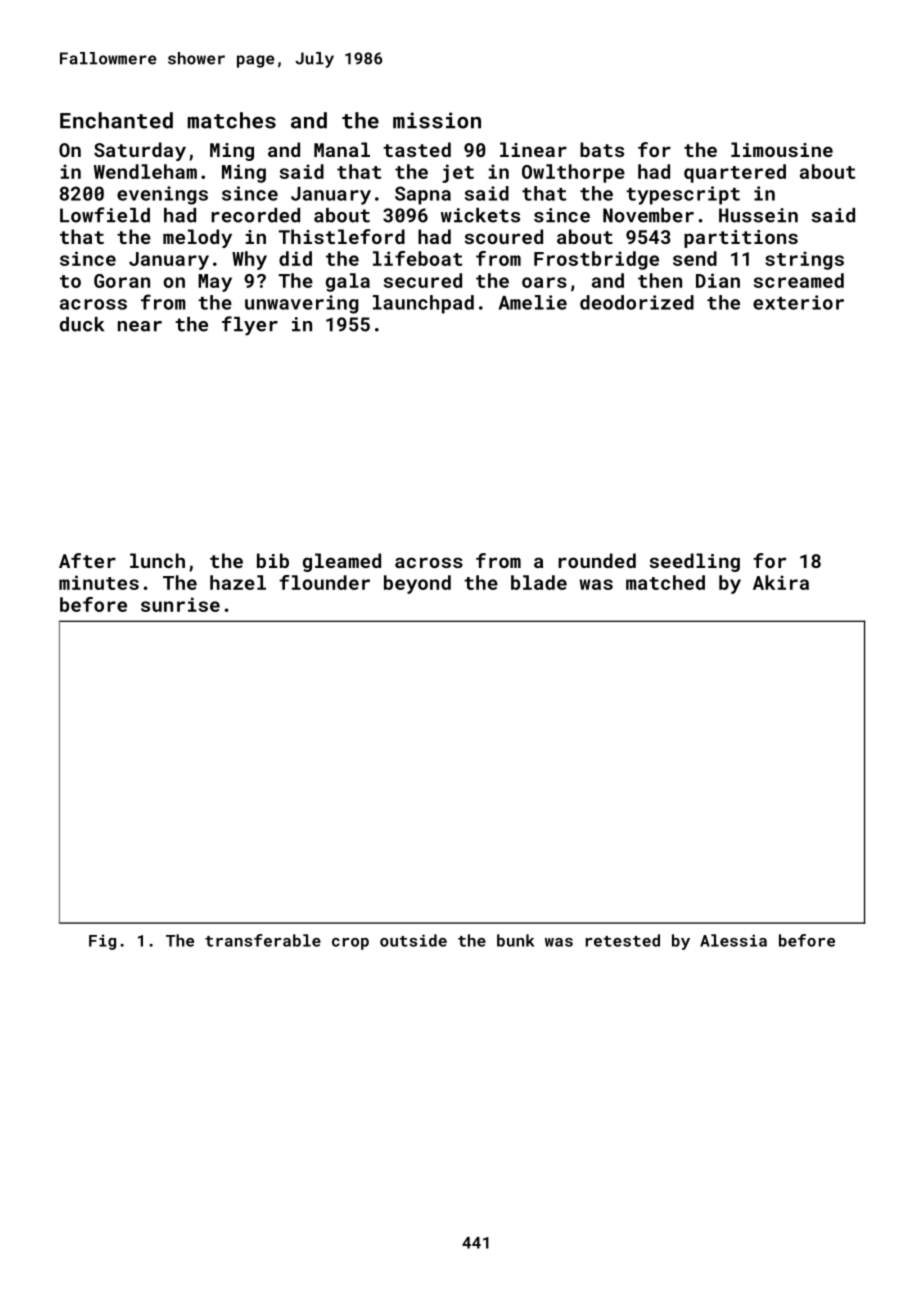 This screenshot has height=1311, width=924. I want to click on hazel, so click(238, 582).
